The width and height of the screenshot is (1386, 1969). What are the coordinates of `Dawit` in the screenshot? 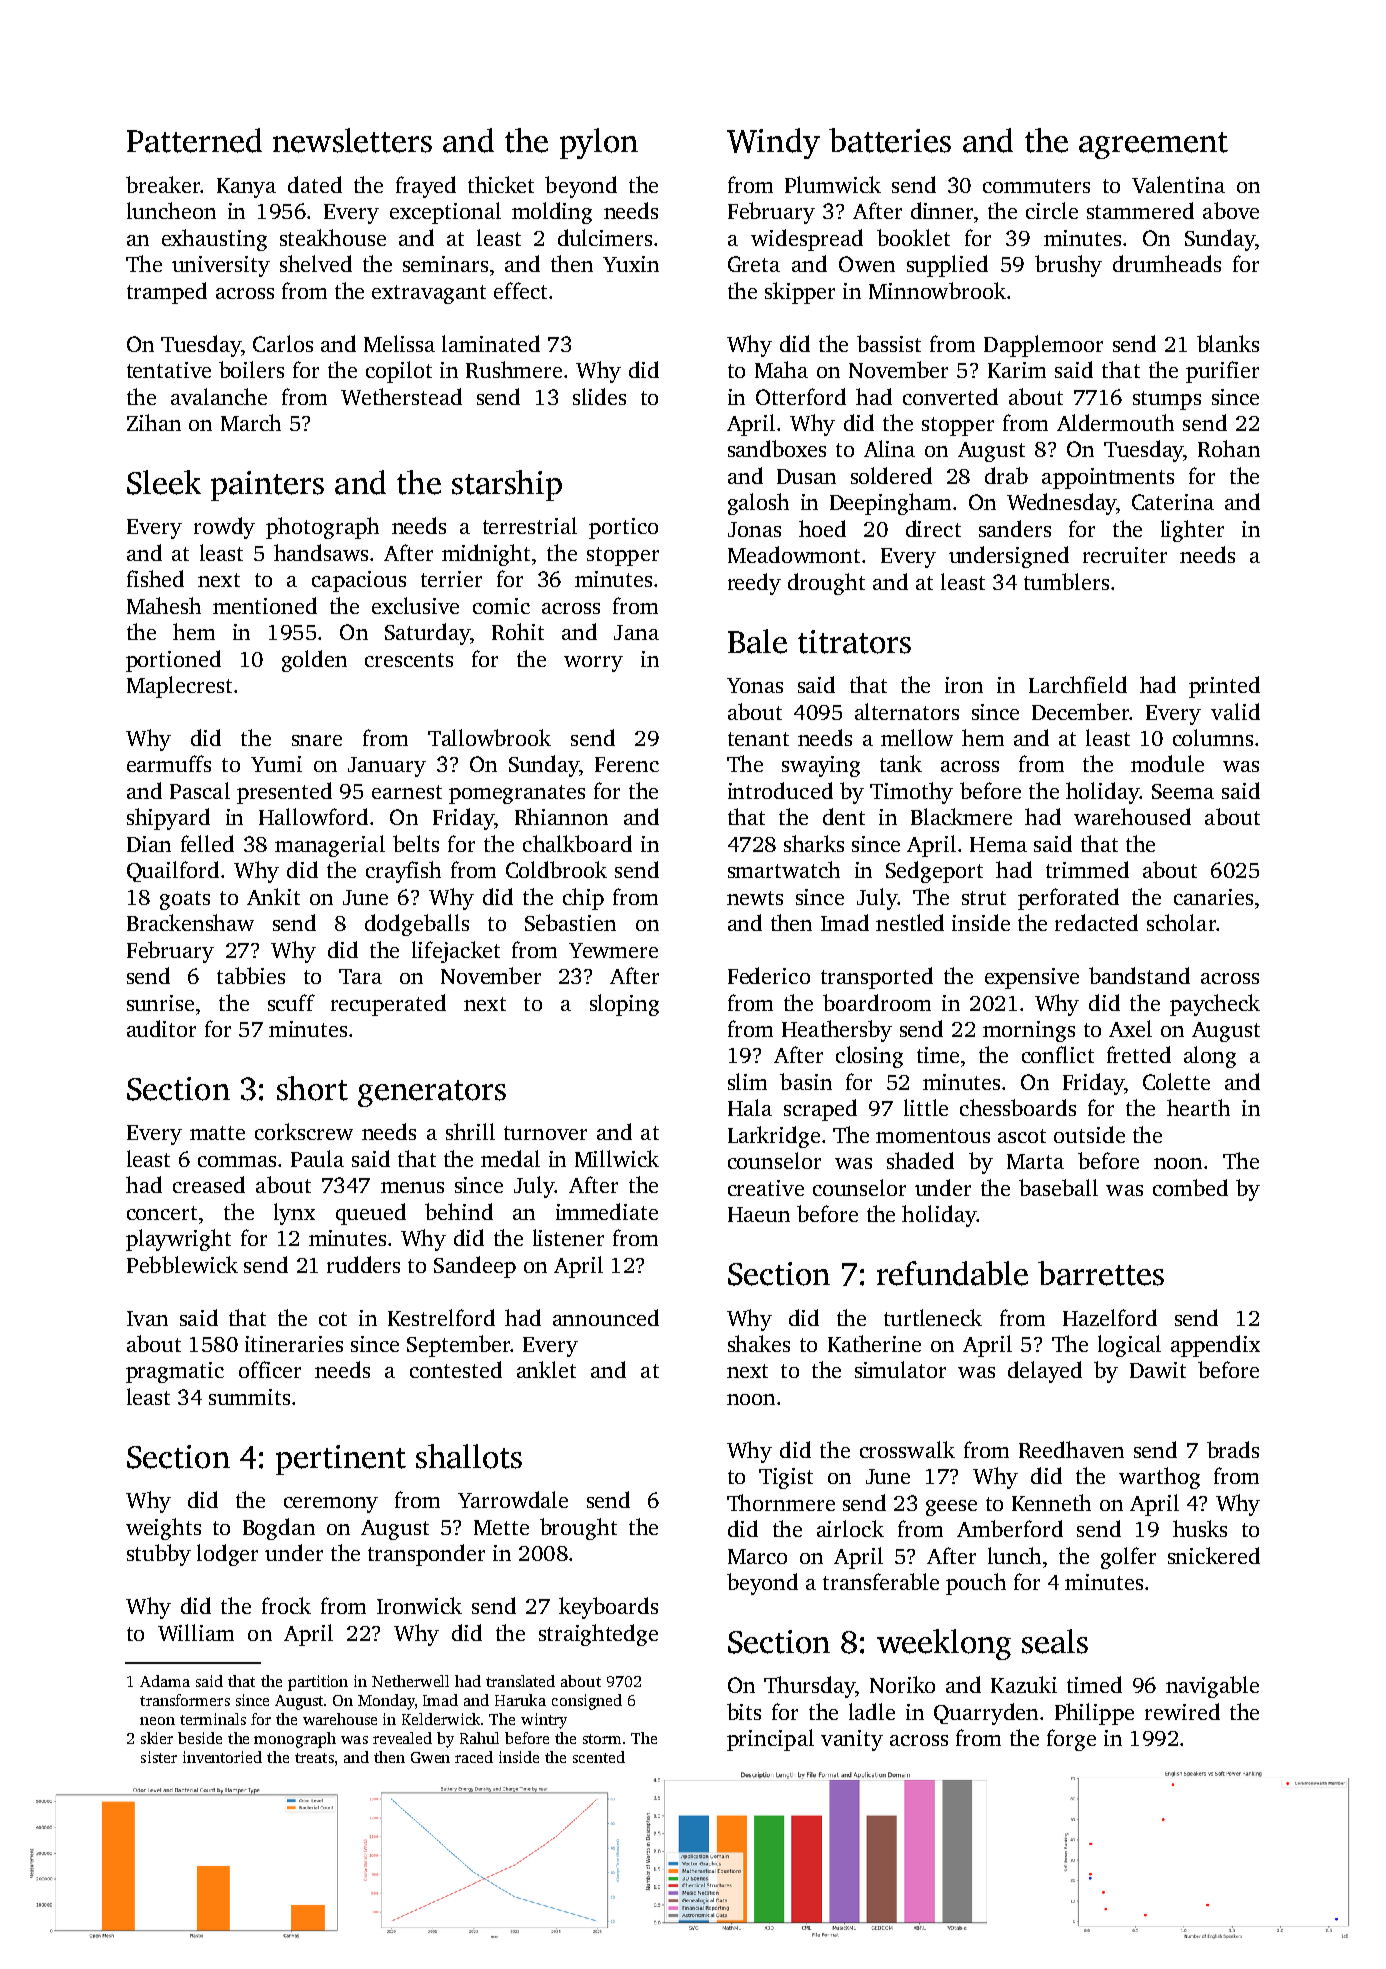 It's located at (1158, 1370).
